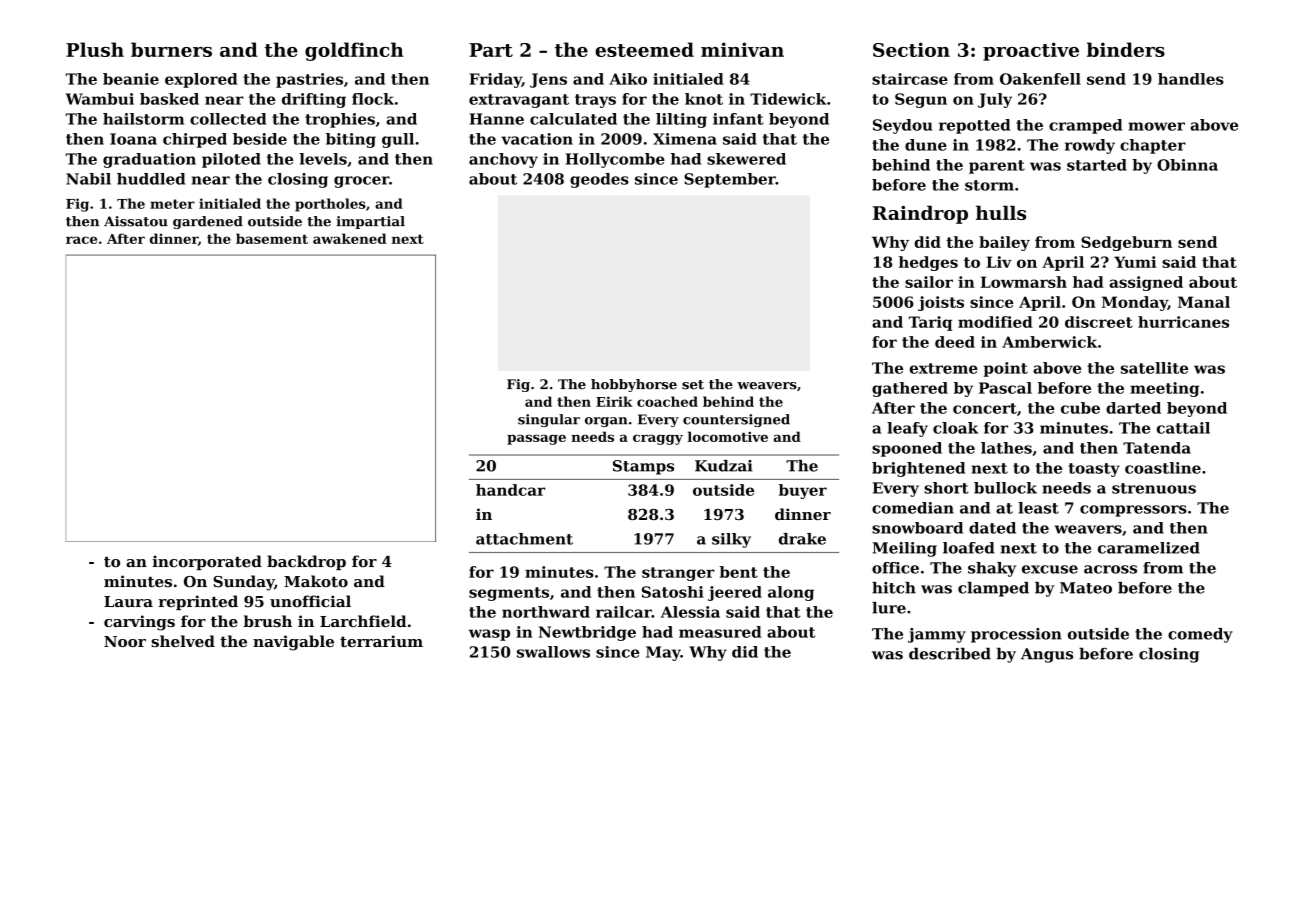 Image resolution: width=1308 pixels, height=924 pixels. What do you see at coordinates (128, 602) in the image?
I see `Laura` at bounding box center [128, 602].
